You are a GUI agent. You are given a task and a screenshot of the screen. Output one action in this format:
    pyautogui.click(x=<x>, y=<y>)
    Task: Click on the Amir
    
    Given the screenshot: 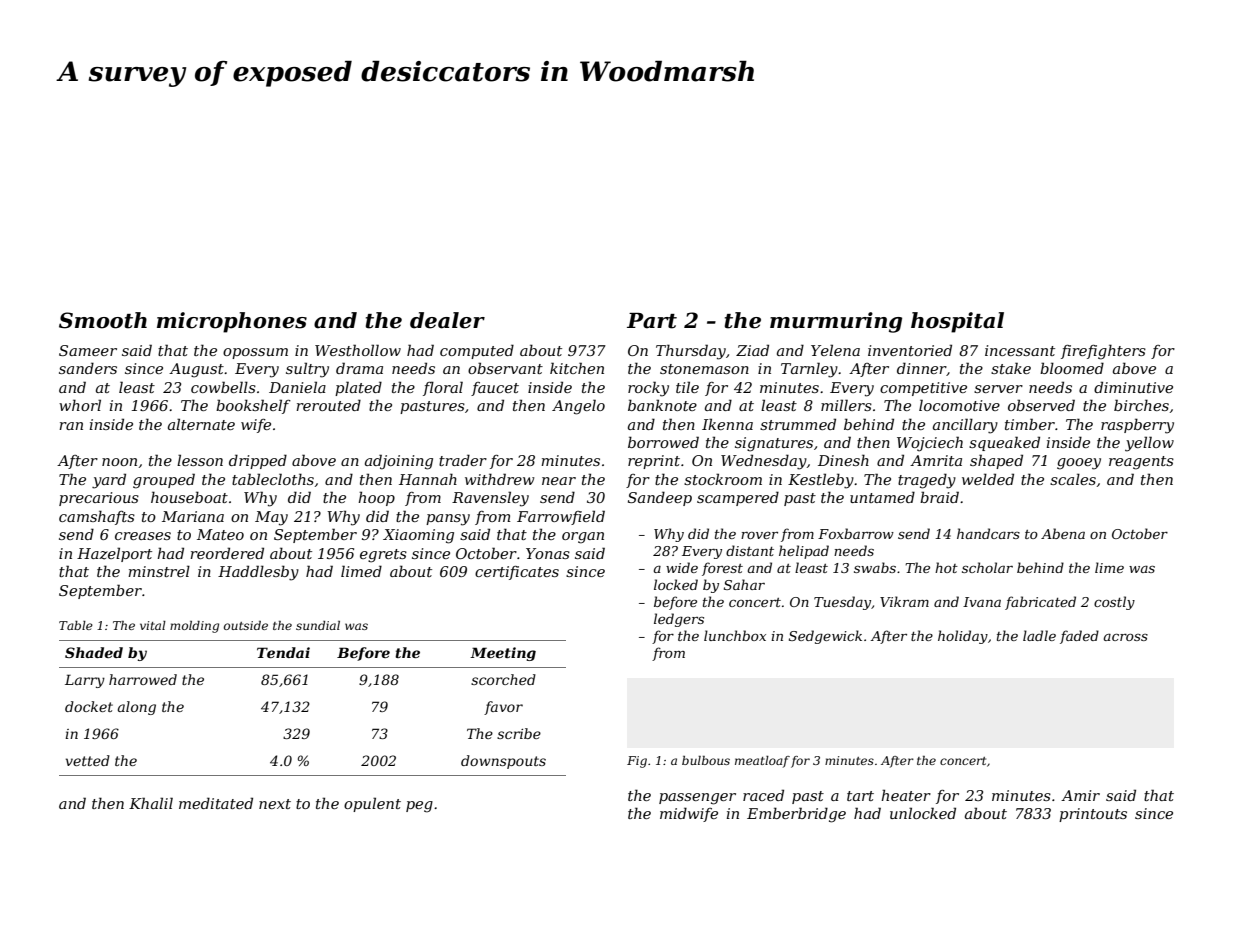 What is the action you would take?
    pyautogui.click(x=1080, y=795)
